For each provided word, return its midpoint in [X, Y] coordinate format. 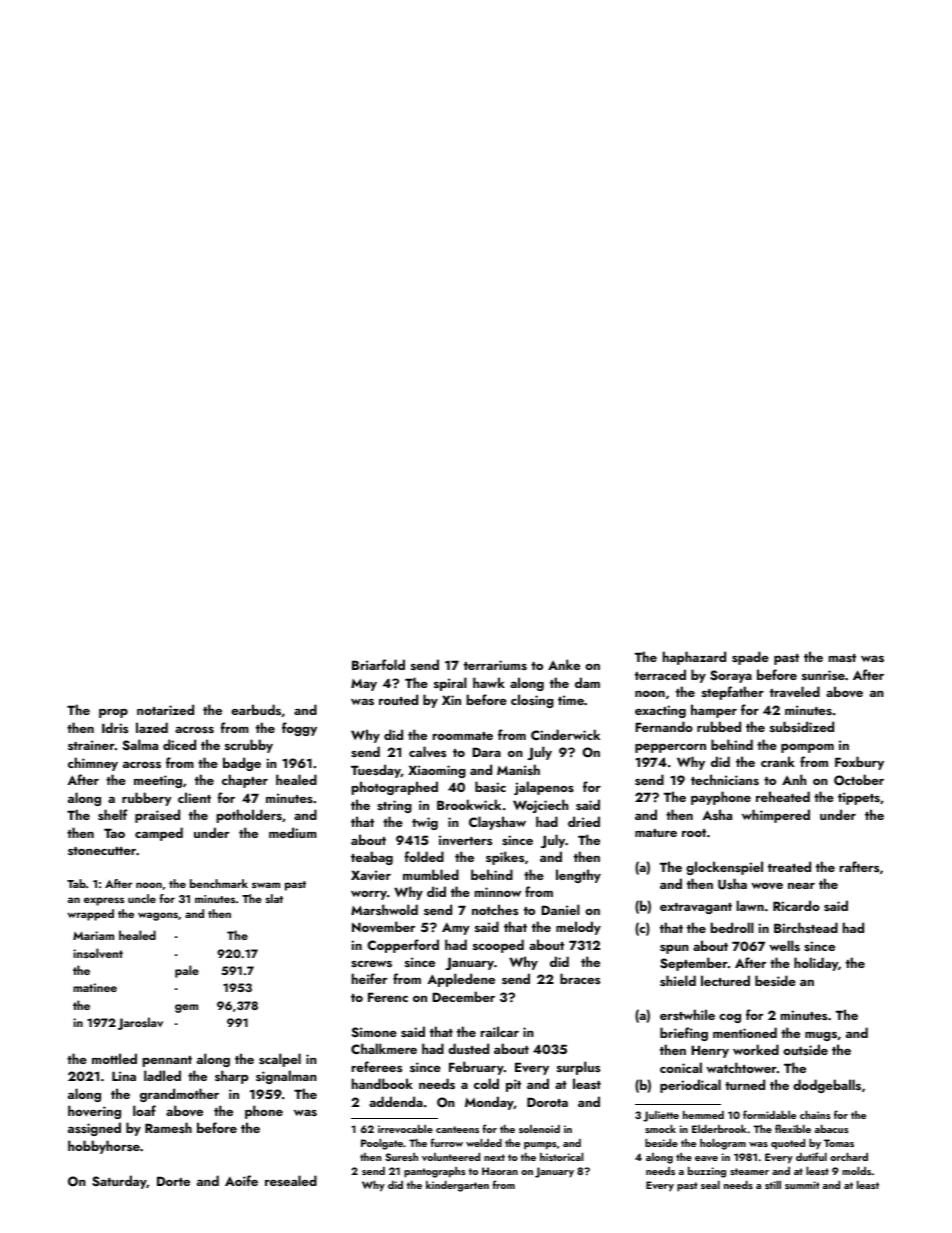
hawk [489, 682]
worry [369, 895]
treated [789, 866]
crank [778, 761]
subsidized [802, 726]
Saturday [119, 1182]
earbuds [256, 709]
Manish [518, 769]
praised [157, 816]
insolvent [98, 953]
